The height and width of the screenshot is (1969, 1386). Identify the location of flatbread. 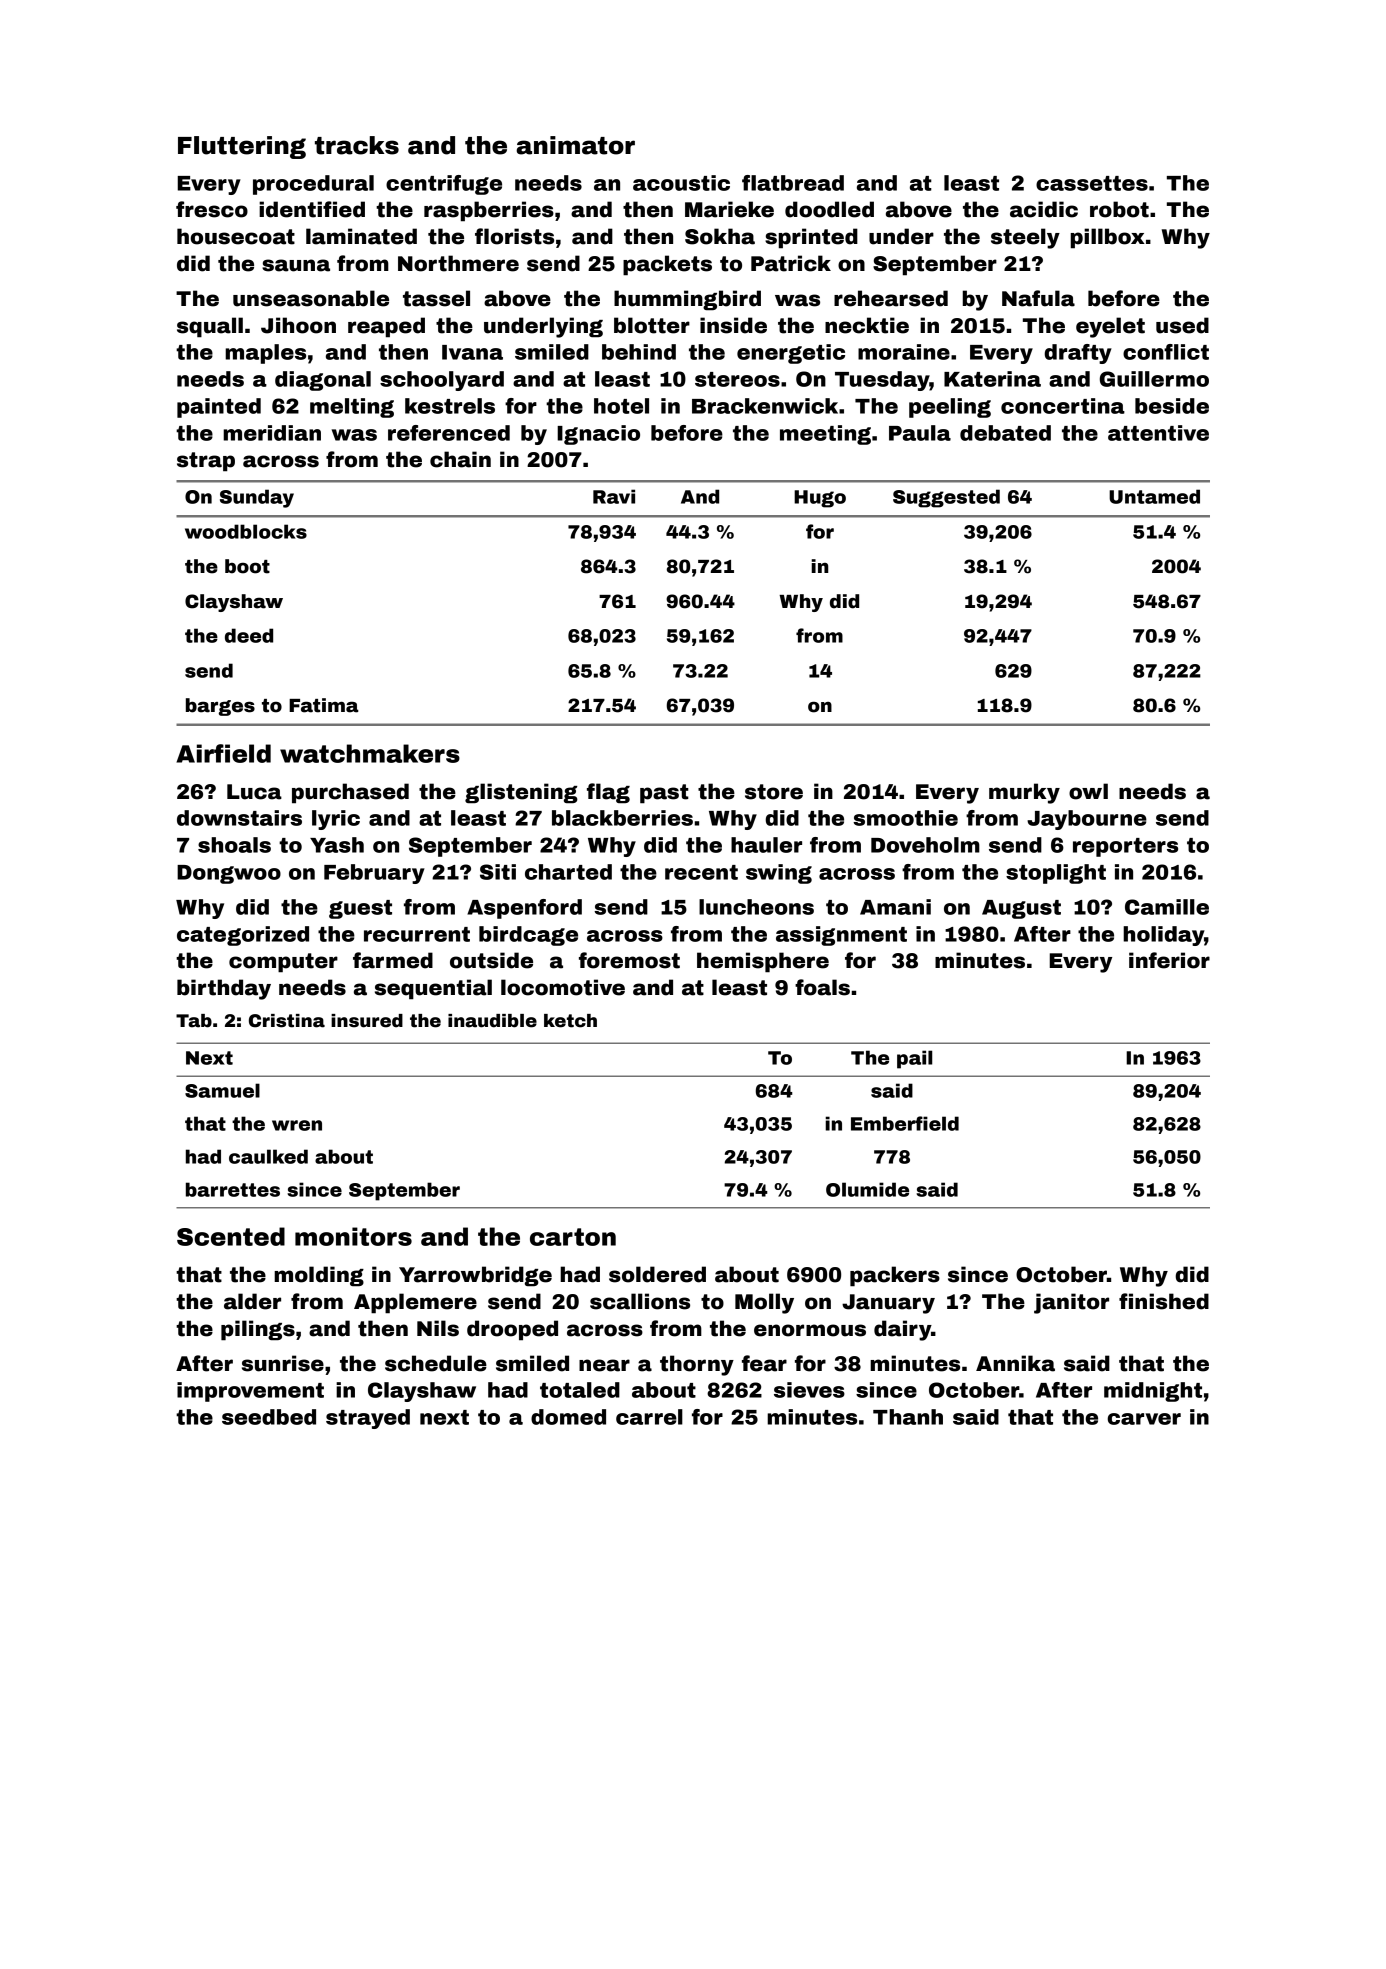
(793, 183).
